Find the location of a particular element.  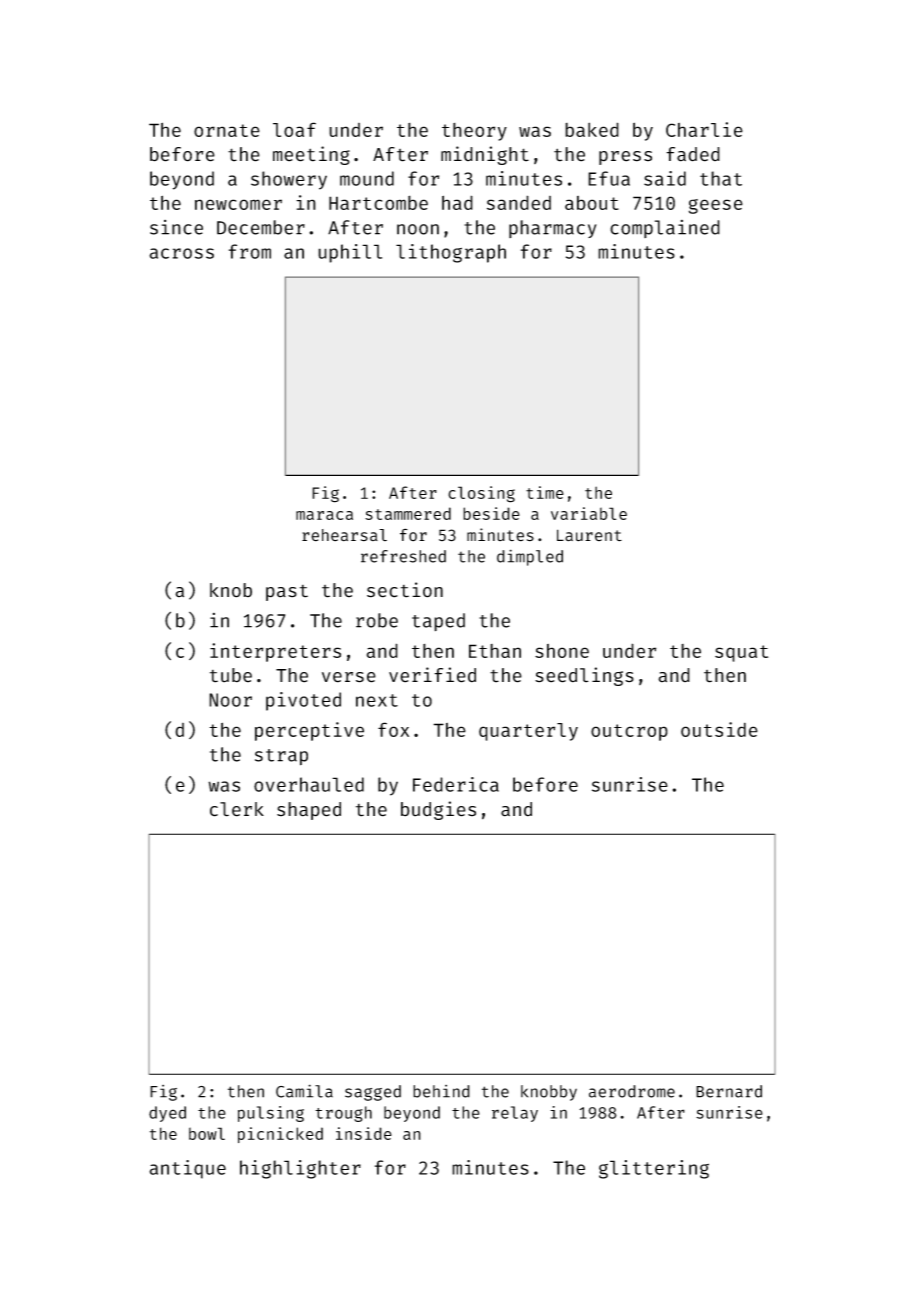

ornate is located at coordinates (227, 130).
